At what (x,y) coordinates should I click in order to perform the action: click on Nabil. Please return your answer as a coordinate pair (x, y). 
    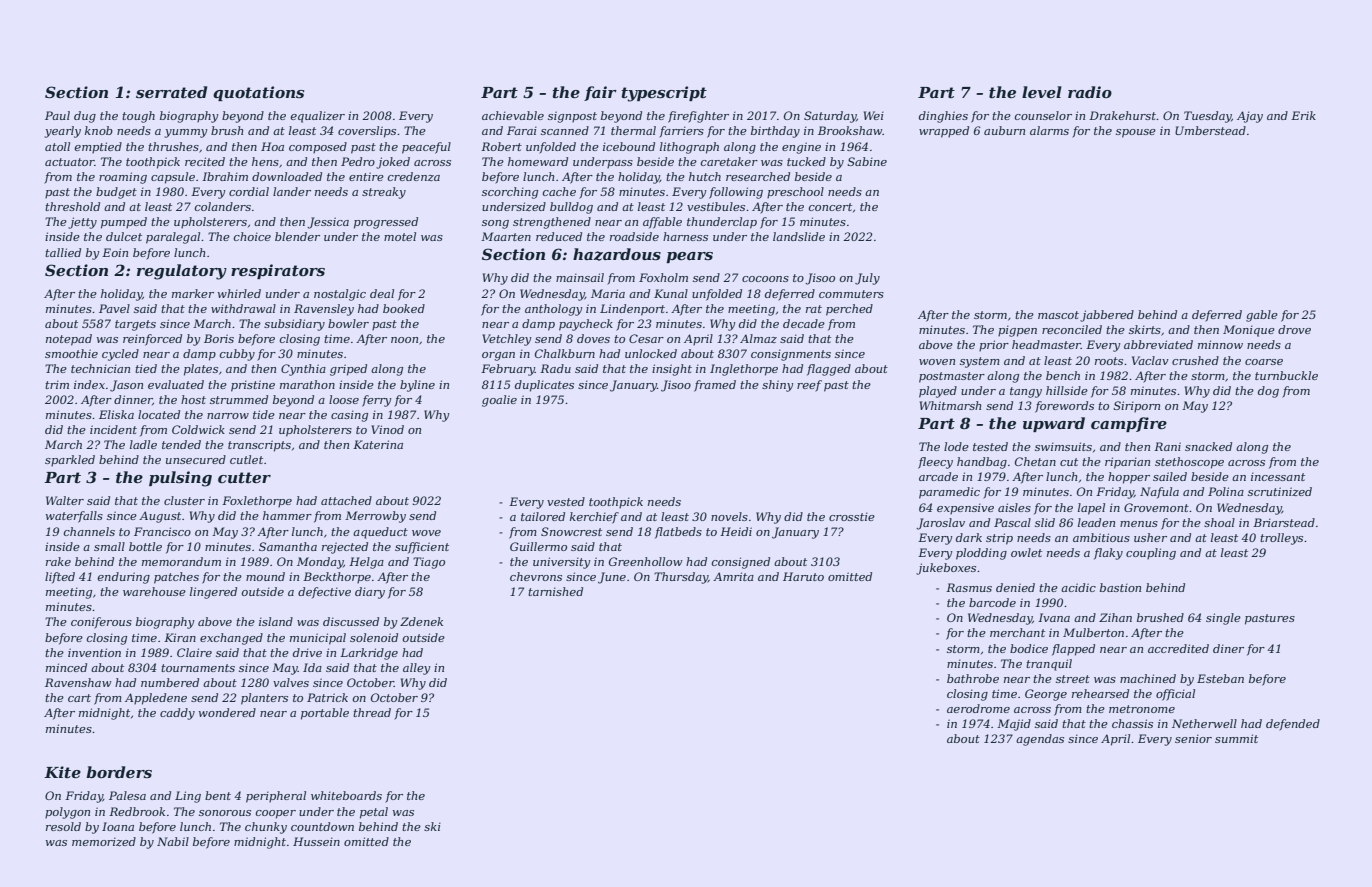
    Looking at the image, I should click on (173, 841).
